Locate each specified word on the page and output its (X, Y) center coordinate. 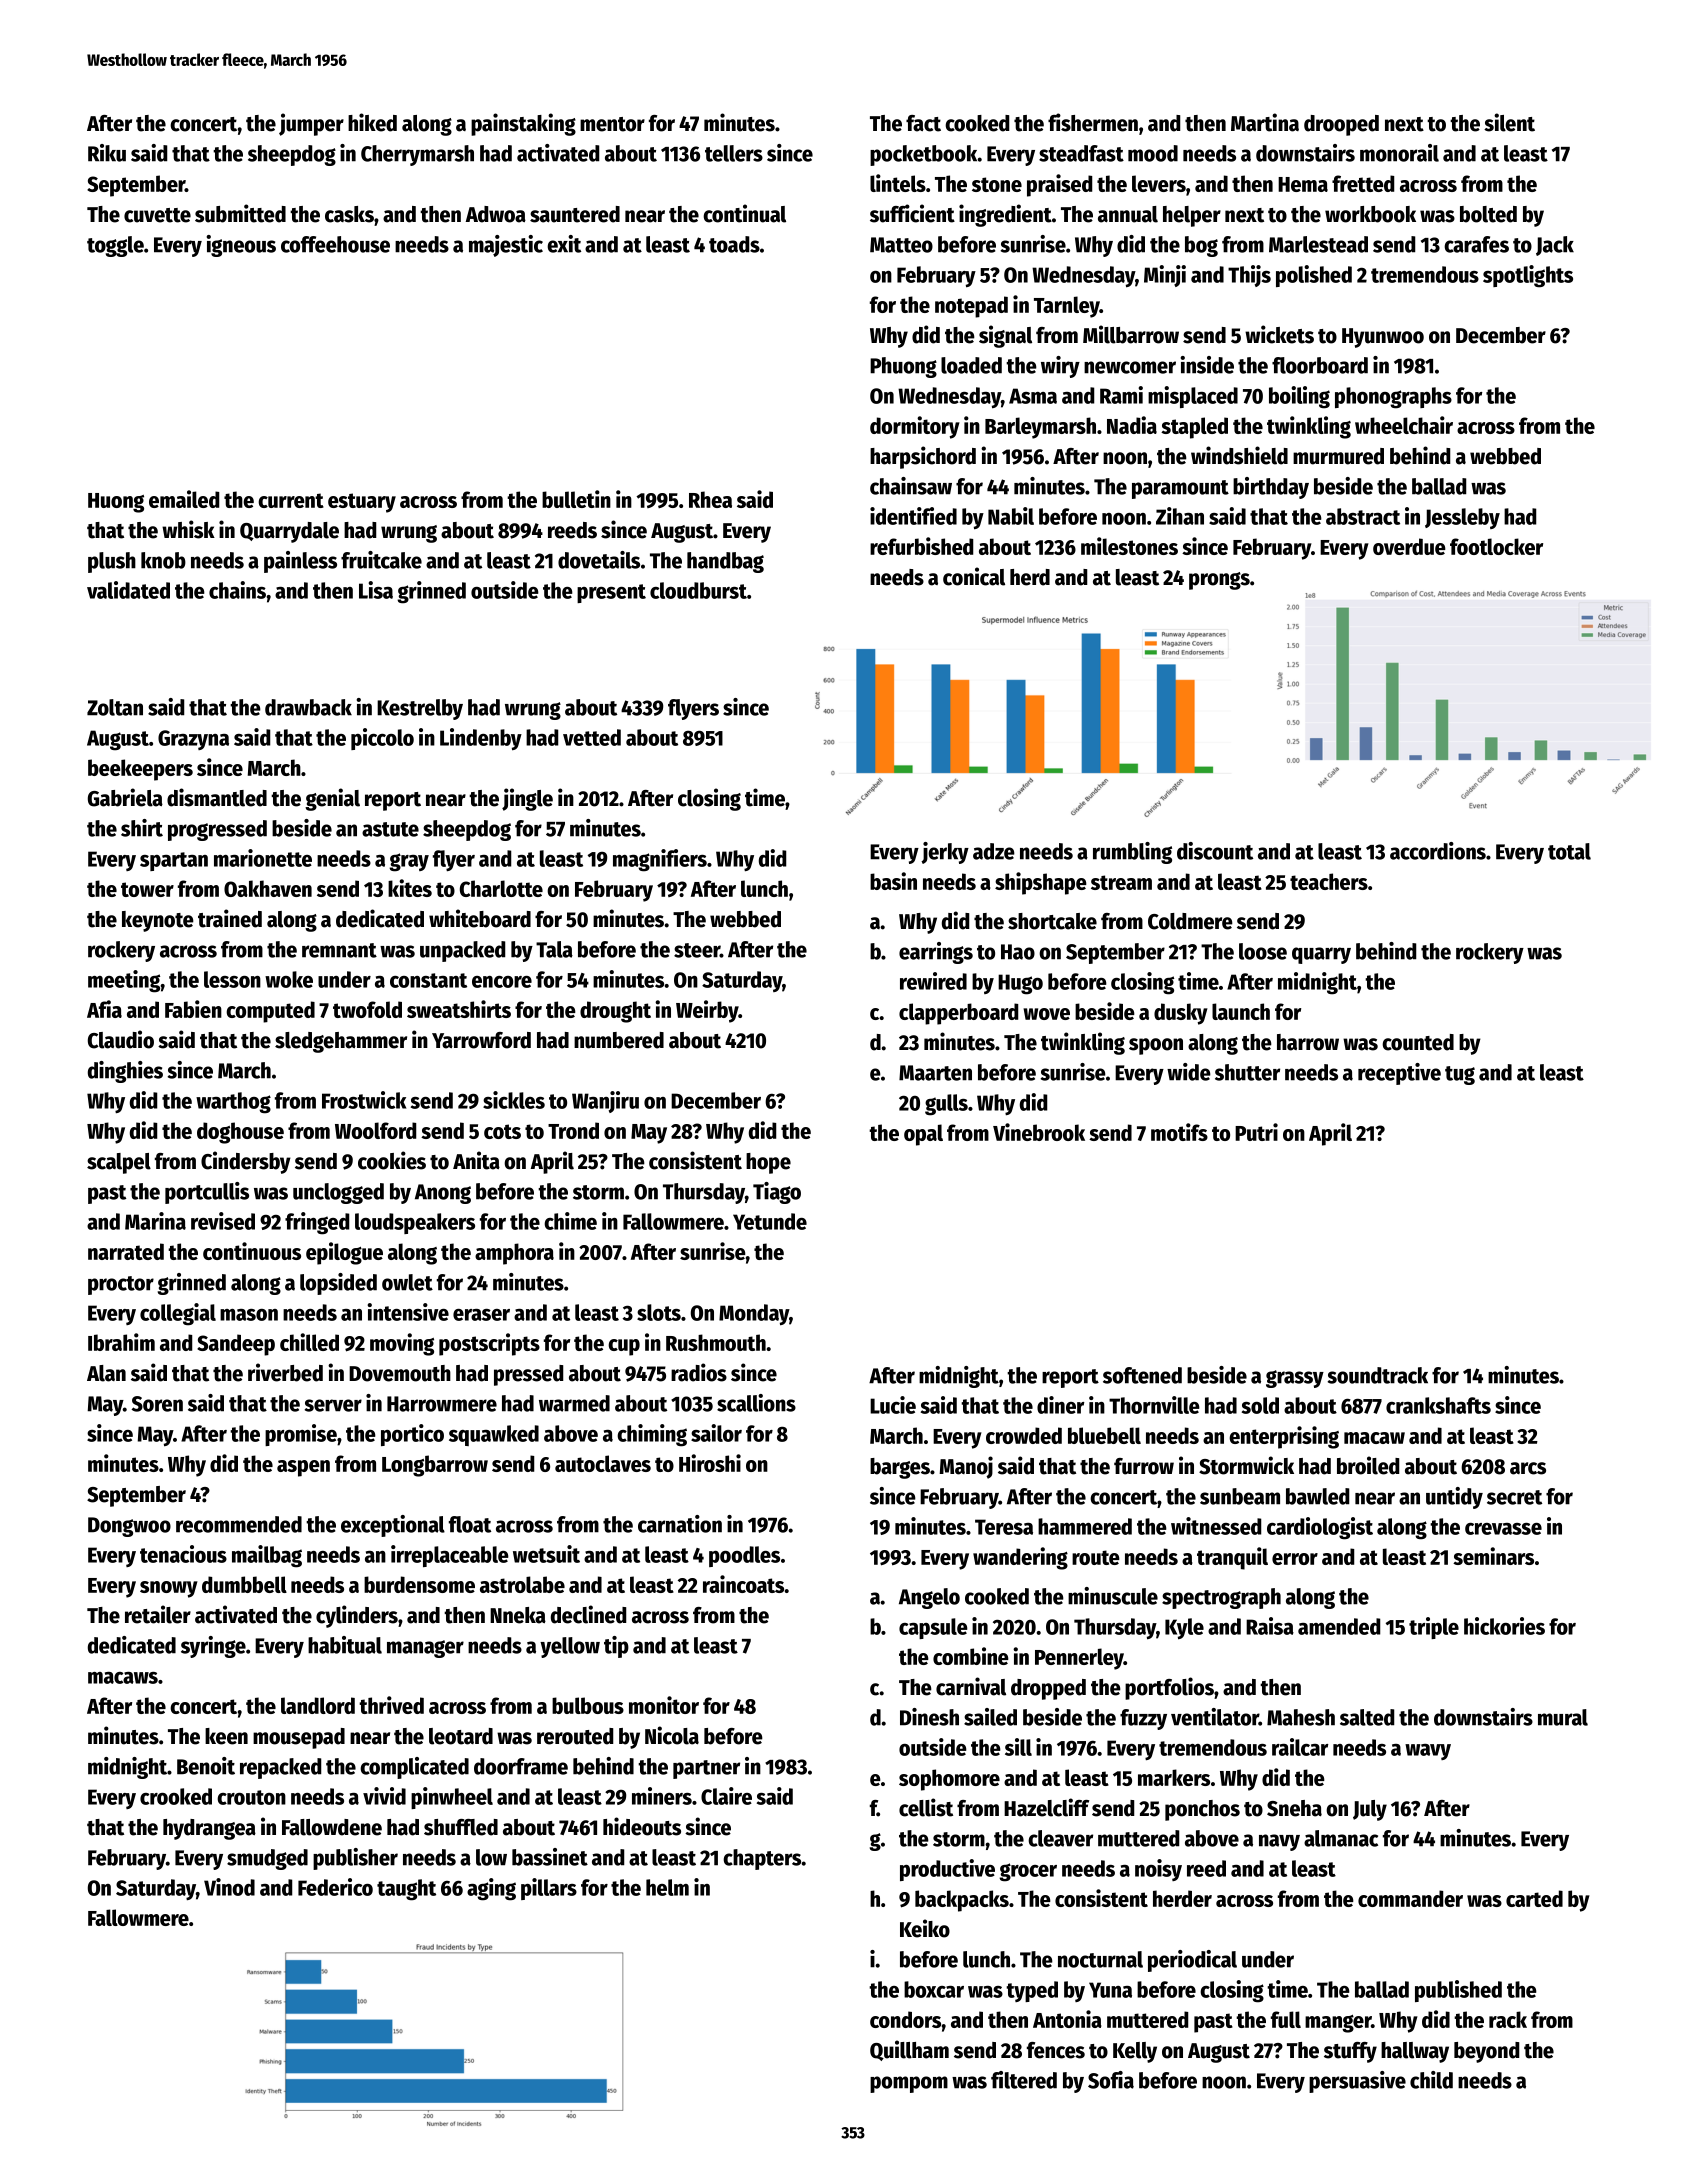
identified (913, 516)
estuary (362, 503)
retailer (158, 1614)
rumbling (1132, 853)
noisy (1158, 1870)
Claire (726, 1796)
